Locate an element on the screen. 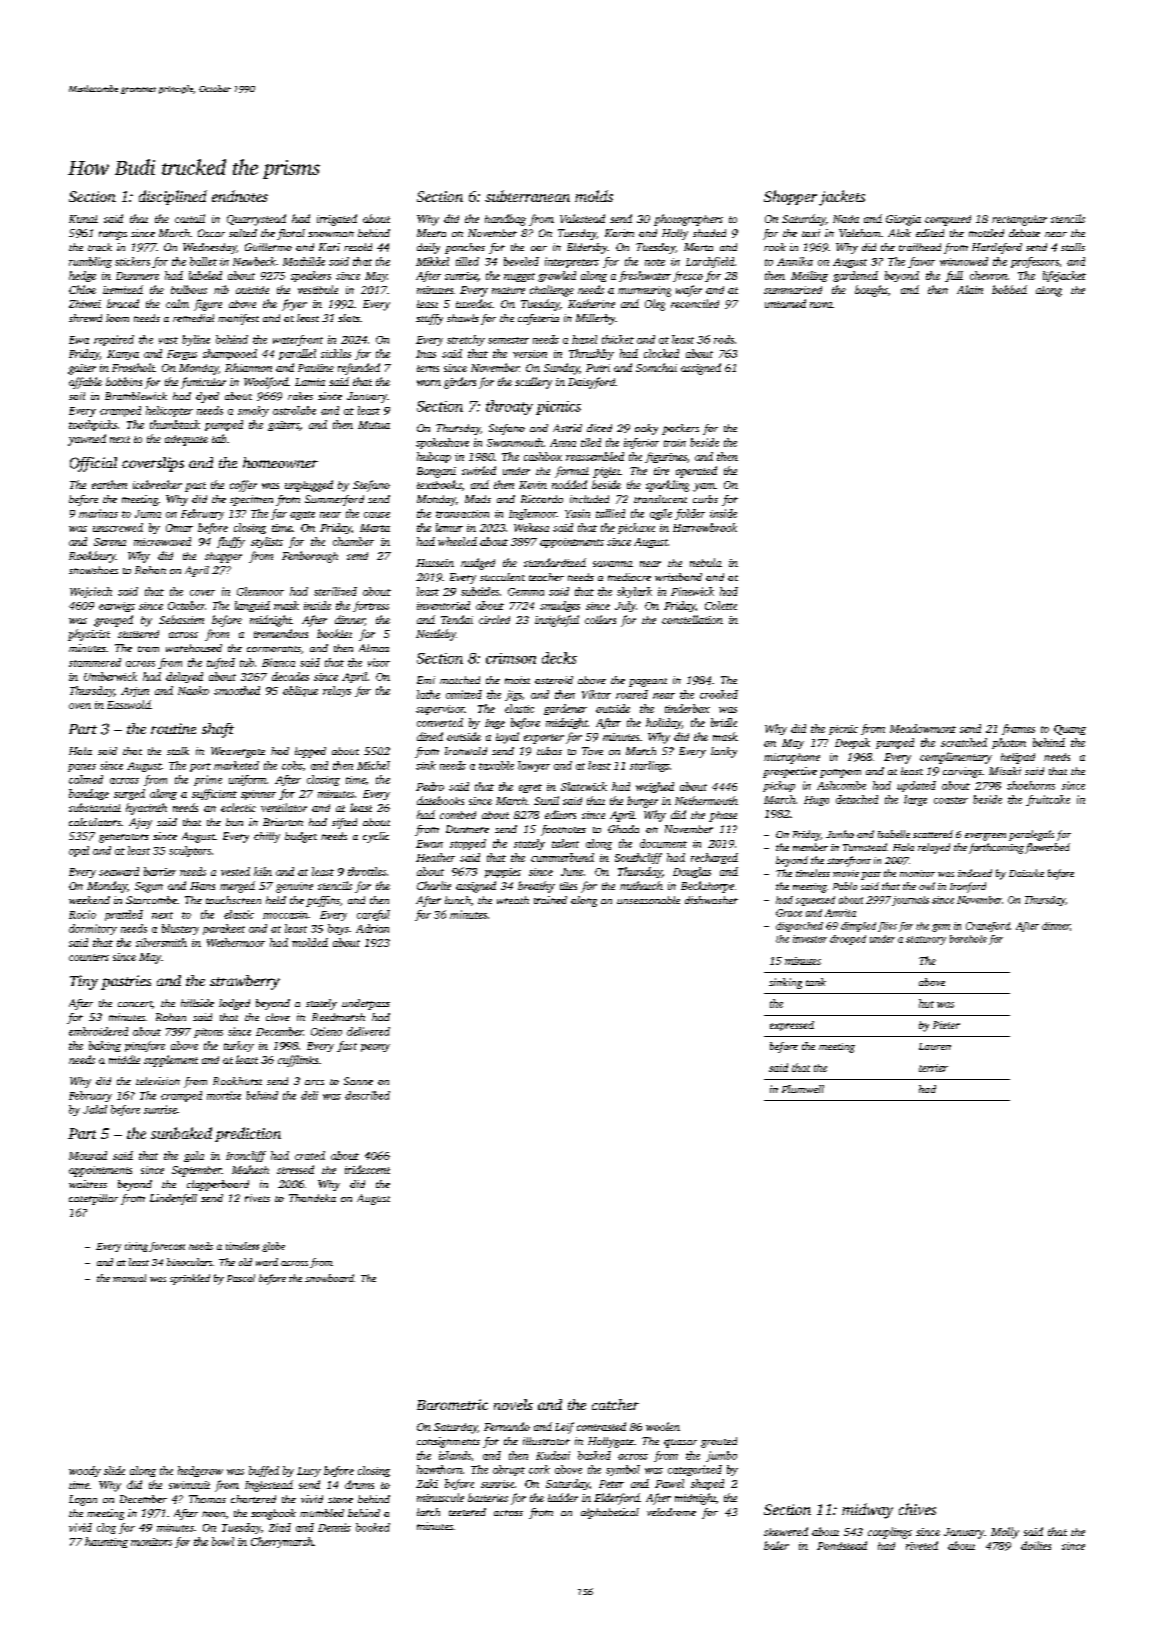 The height and width of the screenshot is (1632, 1154). borehole is located at coordinates (968, 939).
